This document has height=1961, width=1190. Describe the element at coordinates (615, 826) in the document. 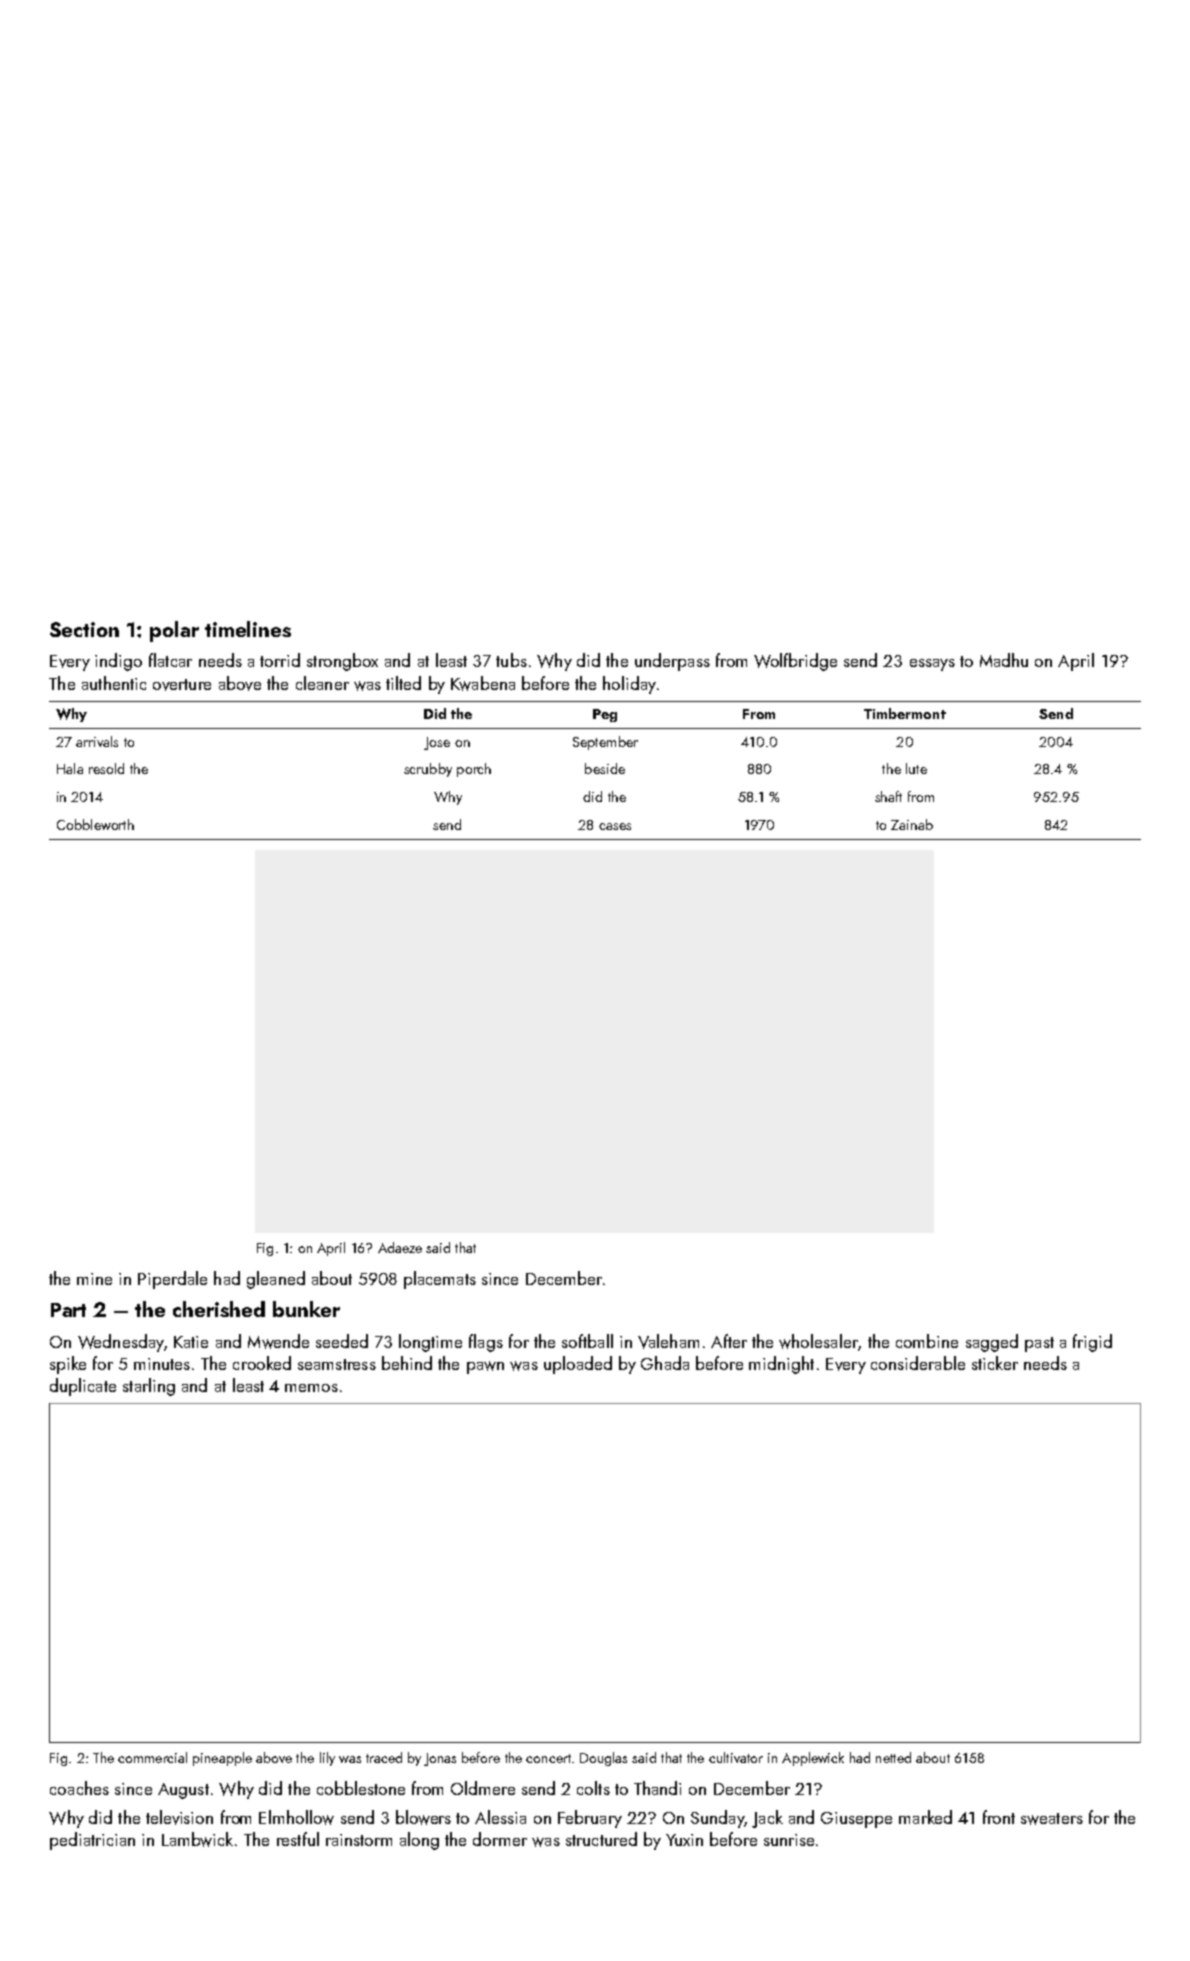

I see `cases` at that location.
